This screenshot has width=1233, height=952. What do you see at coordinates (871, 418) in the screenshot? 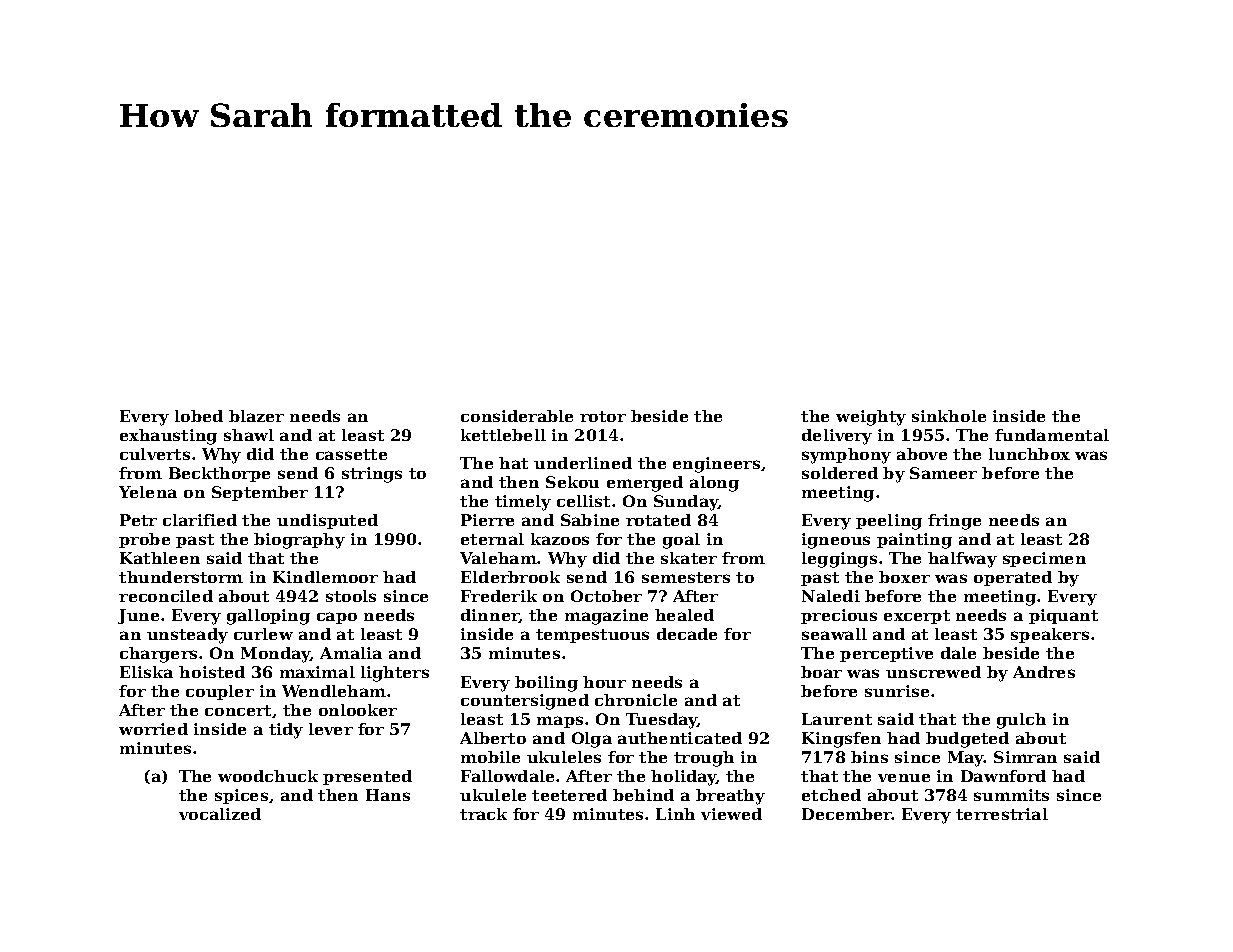
I see `weighty` at bounding box center [871, 418].
